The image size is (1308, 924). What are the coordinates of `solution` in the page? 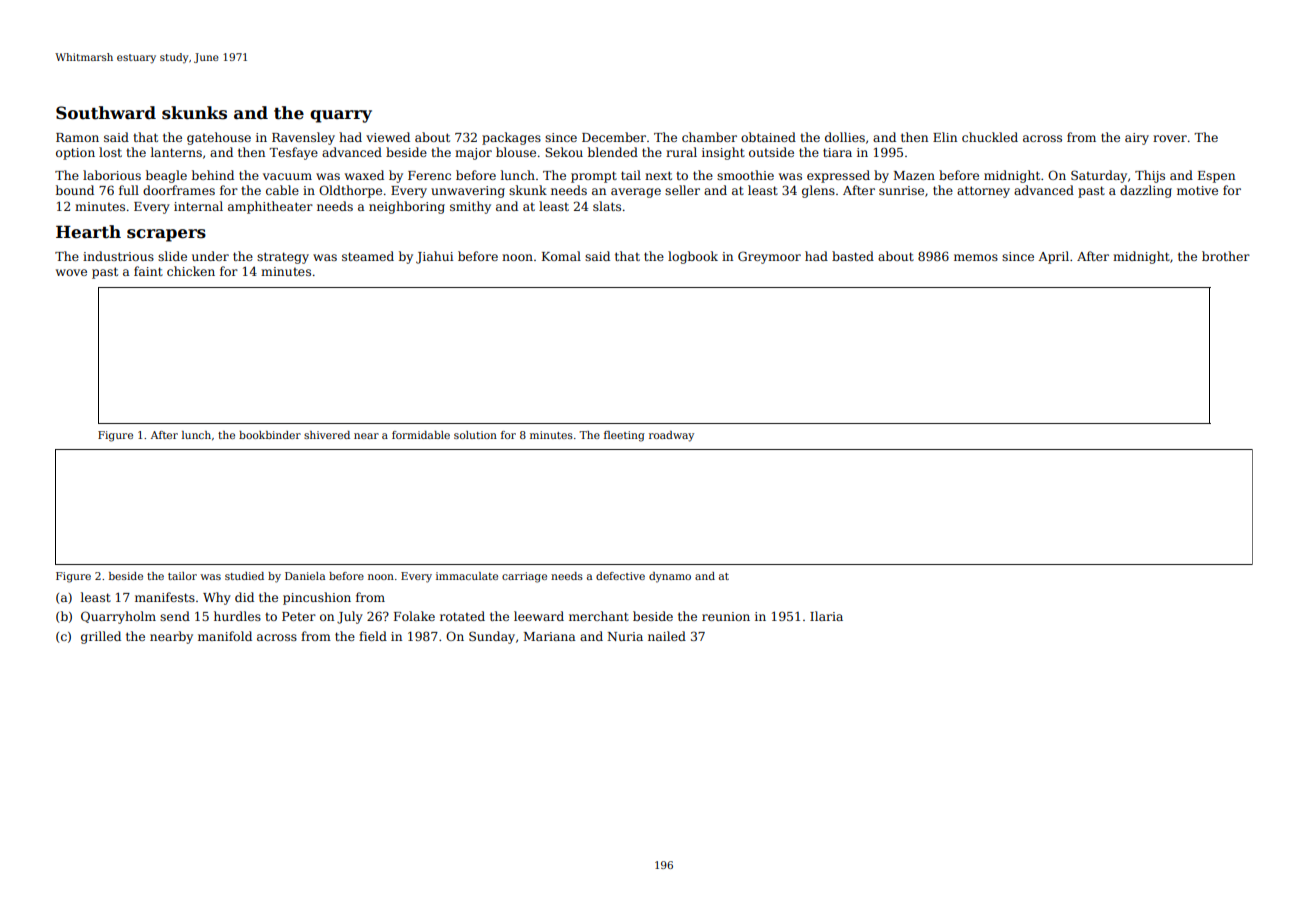 It's located at (475, 435).
